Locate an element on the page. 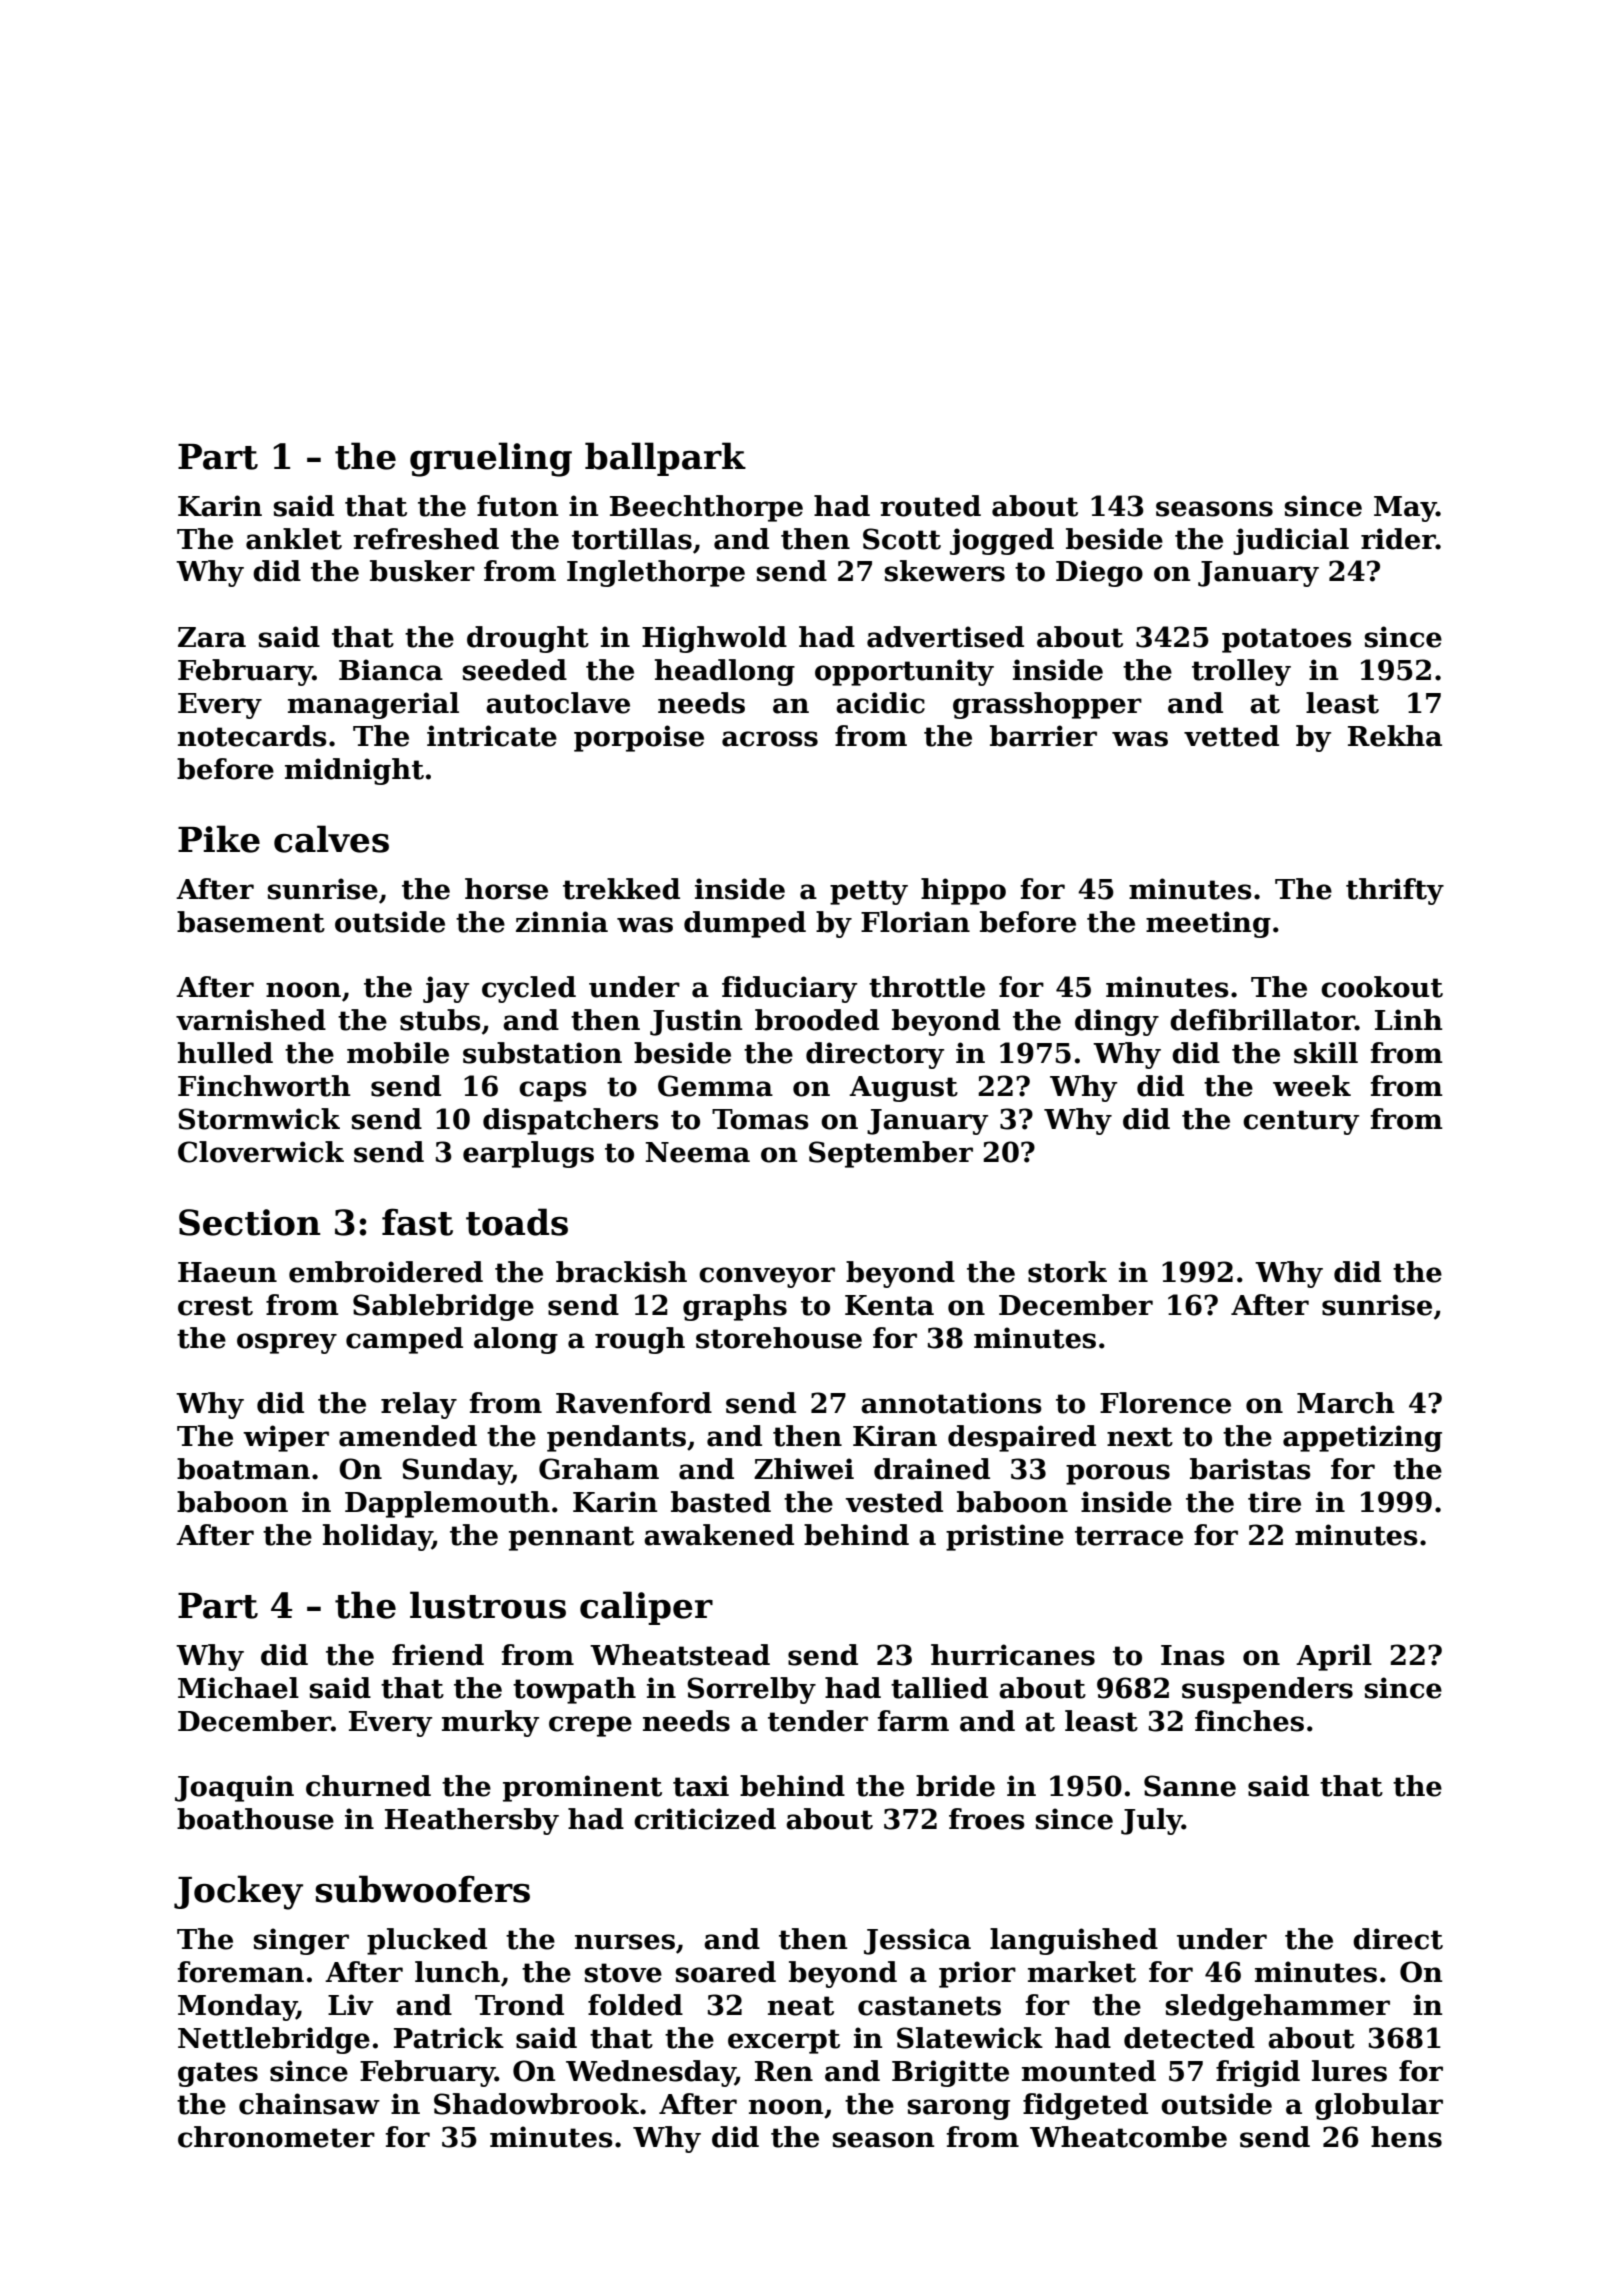  grueling is located at coordinates (491, 459).
